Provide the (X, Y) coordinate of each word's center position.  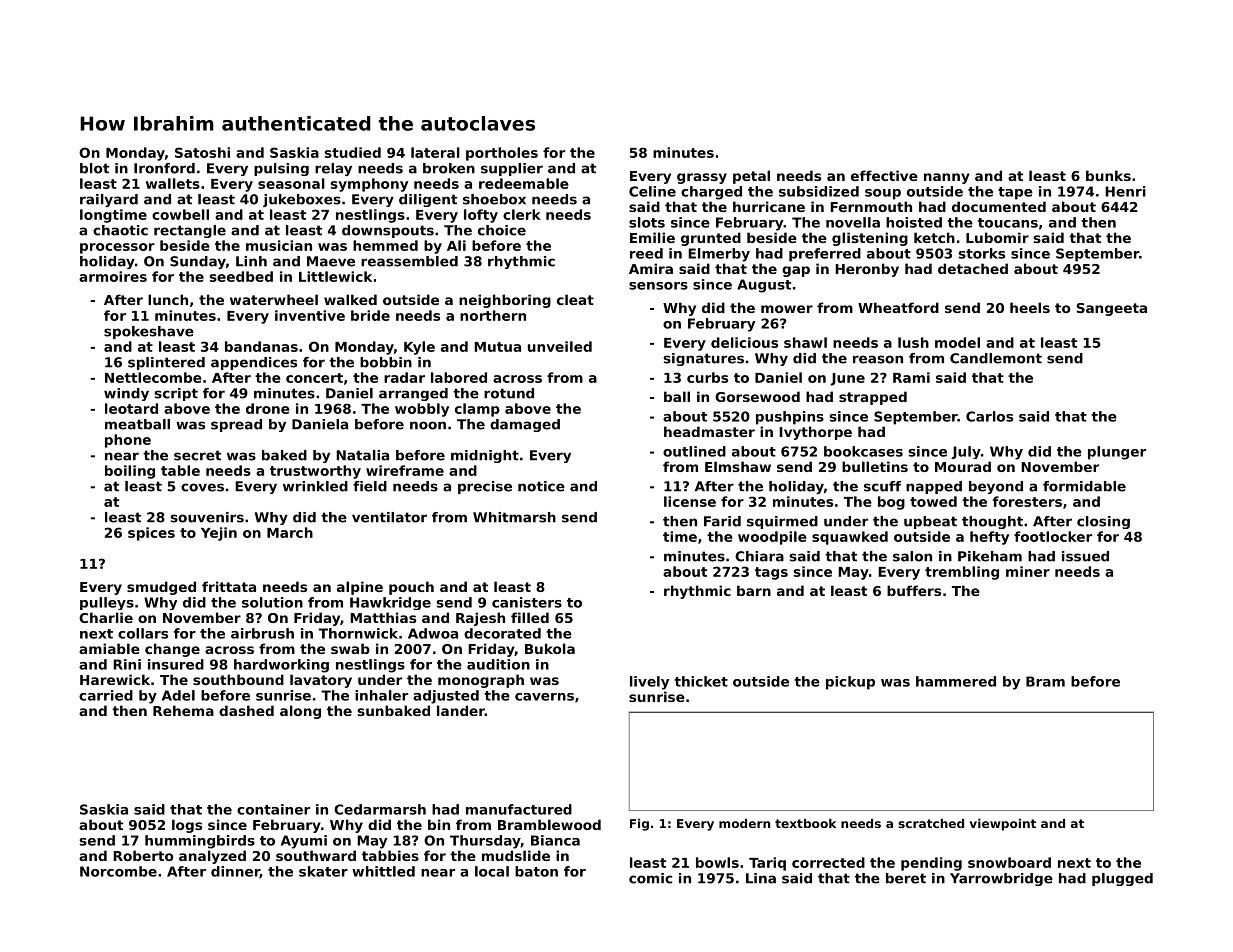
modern (744, 823)
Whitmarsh (514, 517)
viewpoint (1002, 825)
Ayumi (304, 842)
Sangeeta (1112, 309)
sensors (658, 286)
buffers (914, 590)
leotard (131, 408)
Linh (251, 261)
